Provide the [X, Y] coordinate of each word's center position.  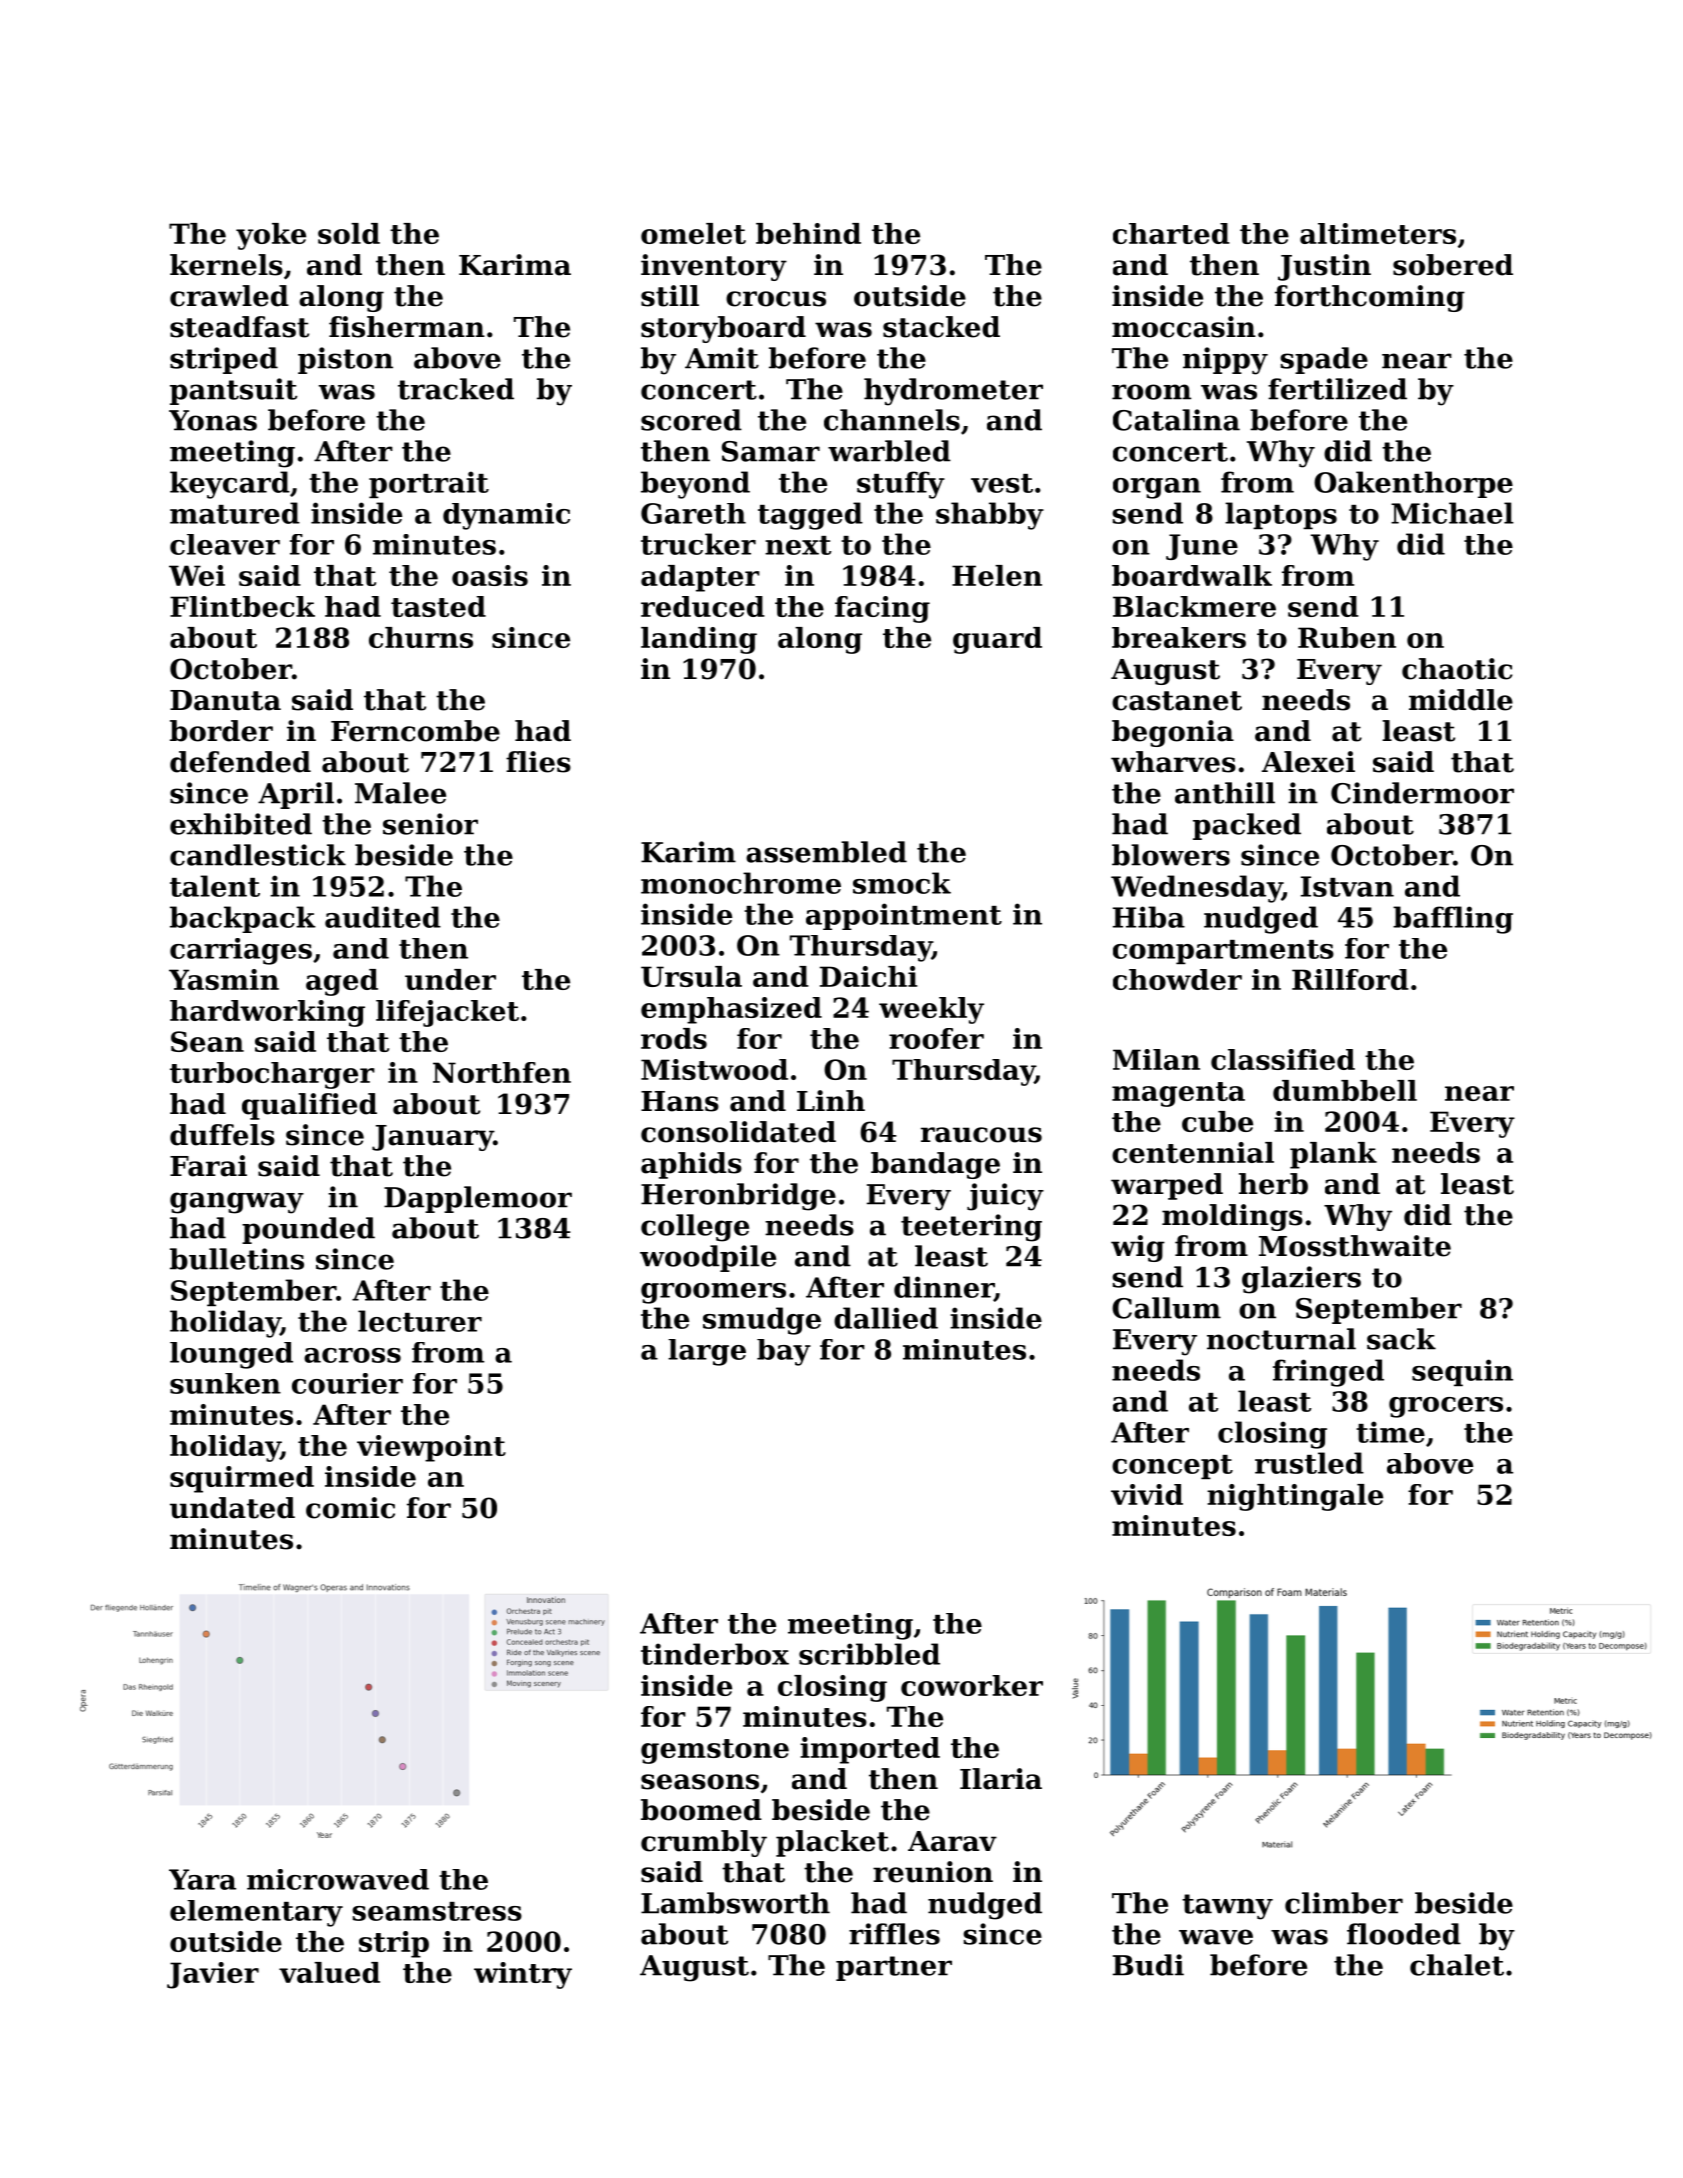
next [798, 545]
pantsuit [233, 391]
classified [1283, 1059]
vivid [1147, 1494]
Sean [207, 1041]
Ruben [1347, 637]
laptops [1281, 515]
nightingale [1295, 1497]
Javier [213, 1975]
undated [232, 1508]
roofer [936, 1038]
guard [997, 640]
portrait [429, 484]
